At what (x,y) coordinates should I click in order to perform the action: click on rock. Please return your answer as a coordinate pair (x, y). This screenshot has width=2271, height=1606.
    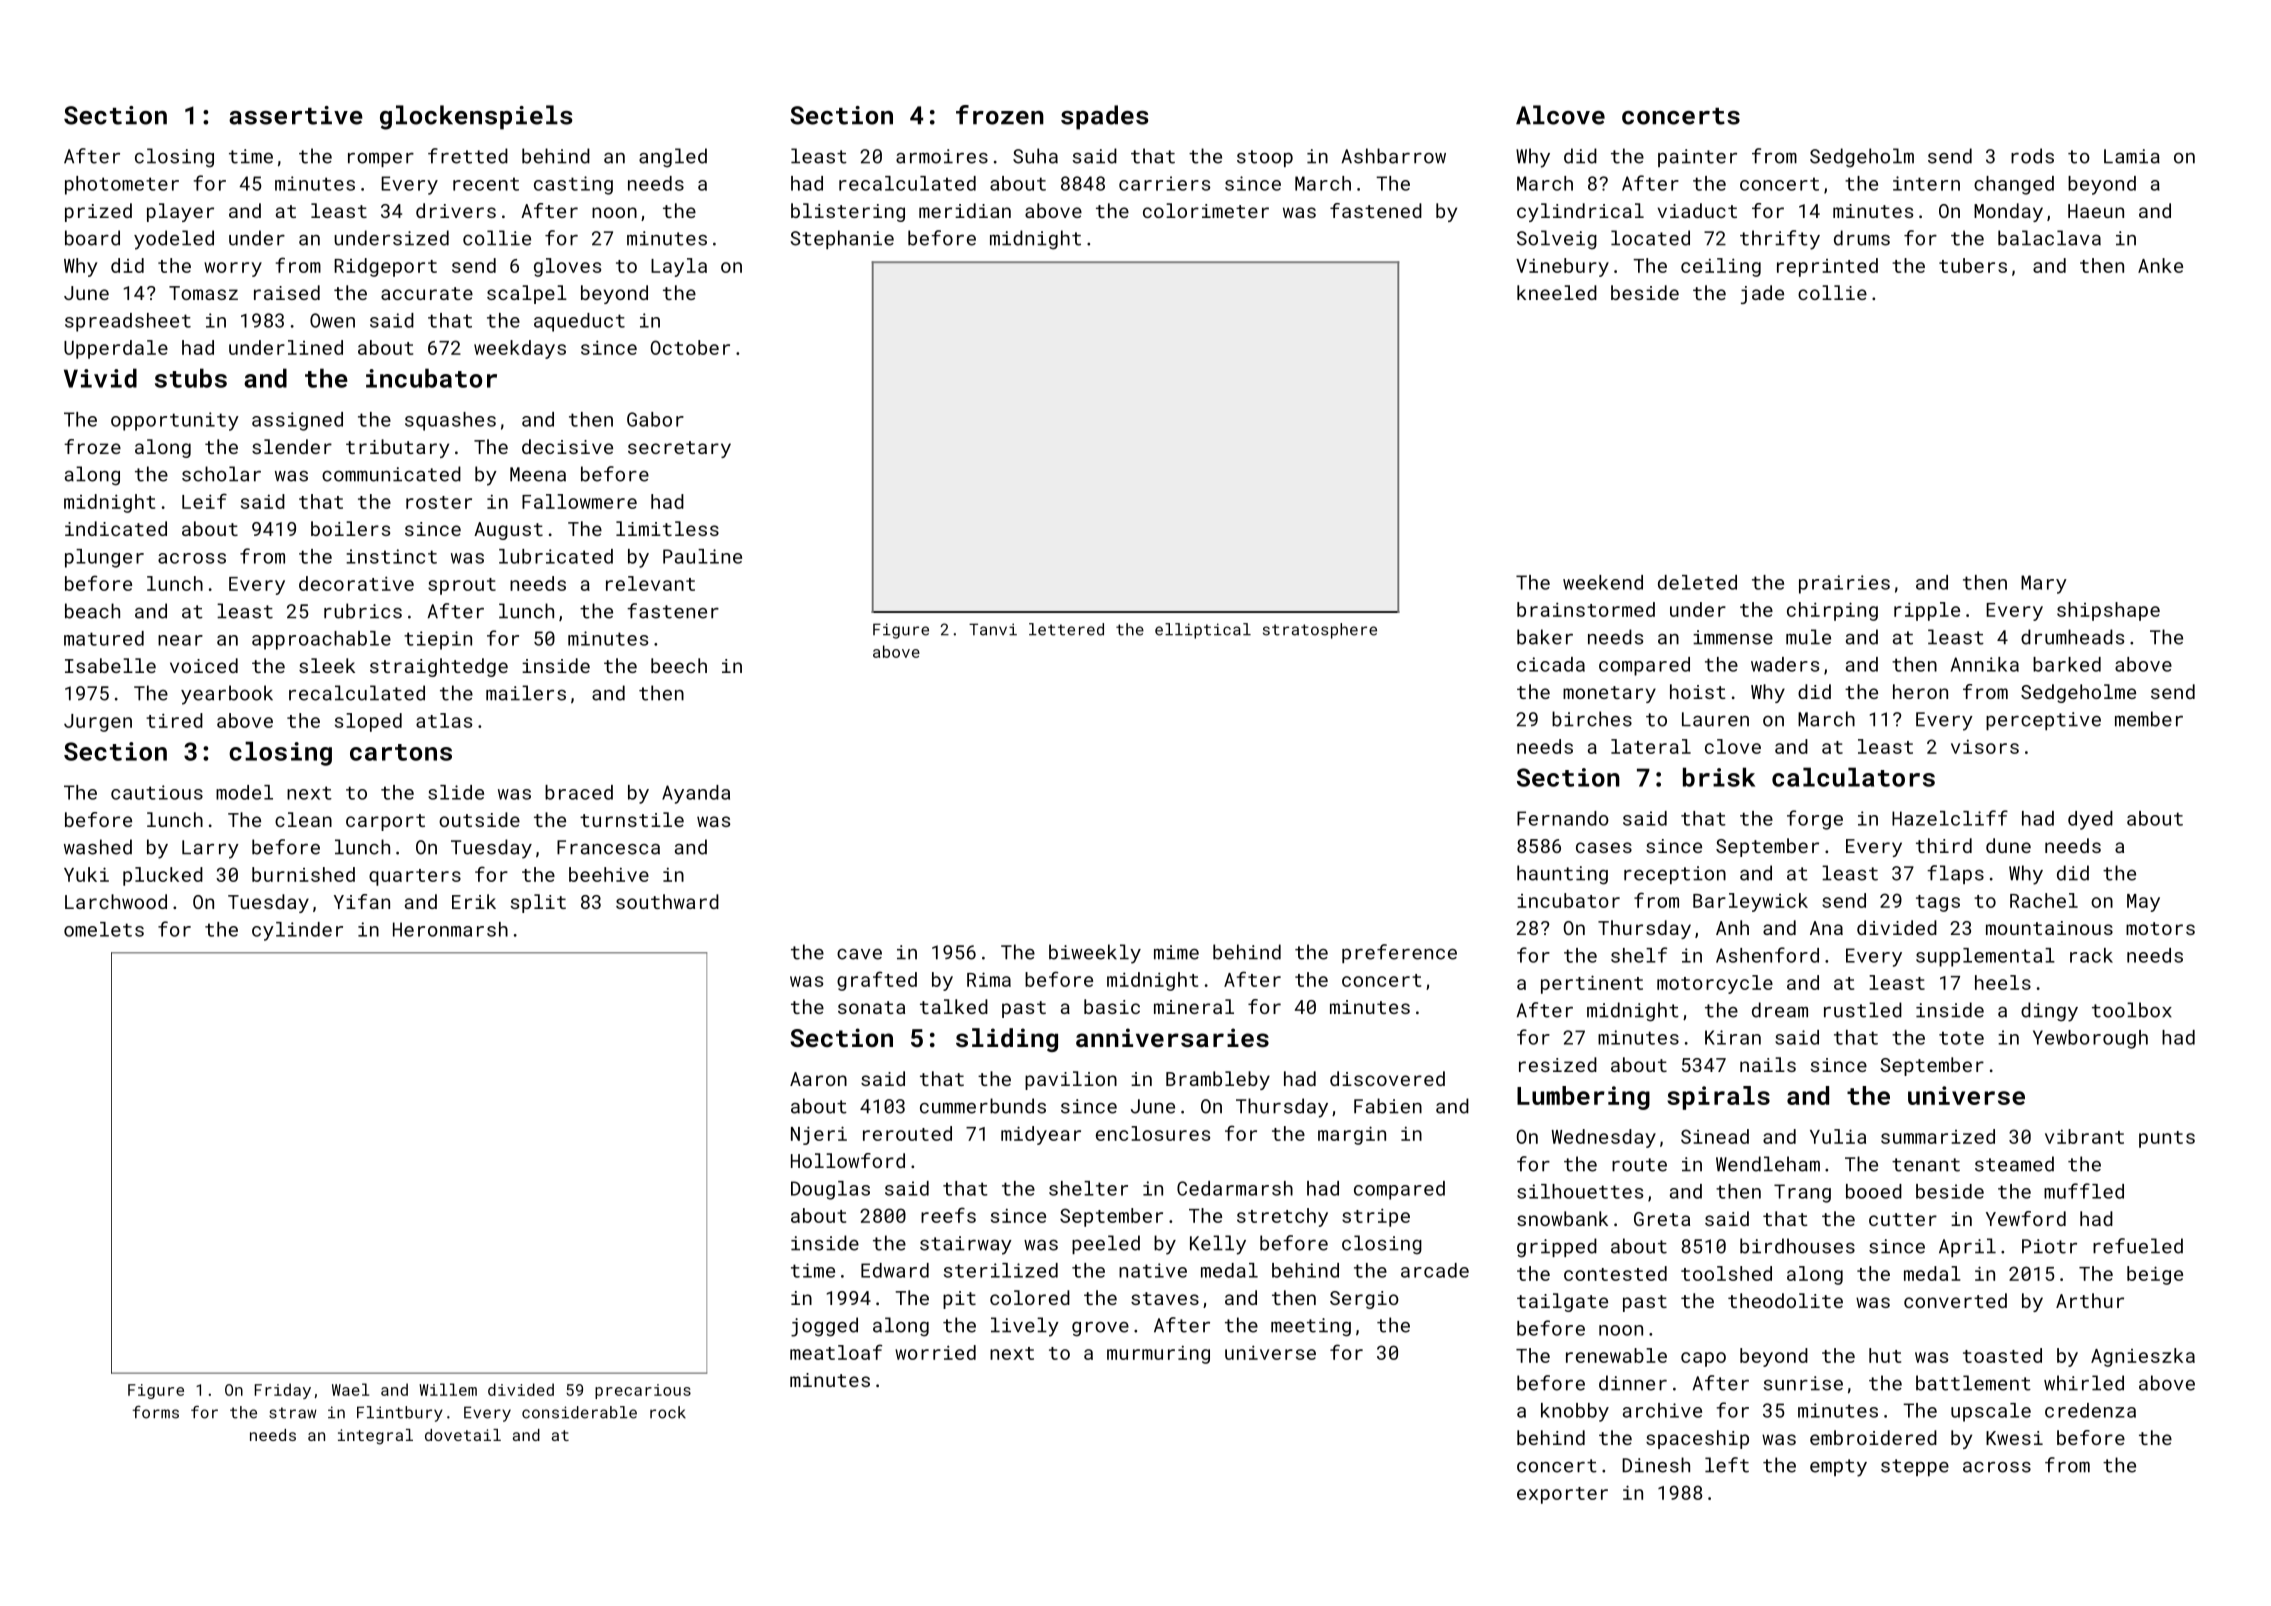
    Looking at the image, I should click on (668, 1412).
